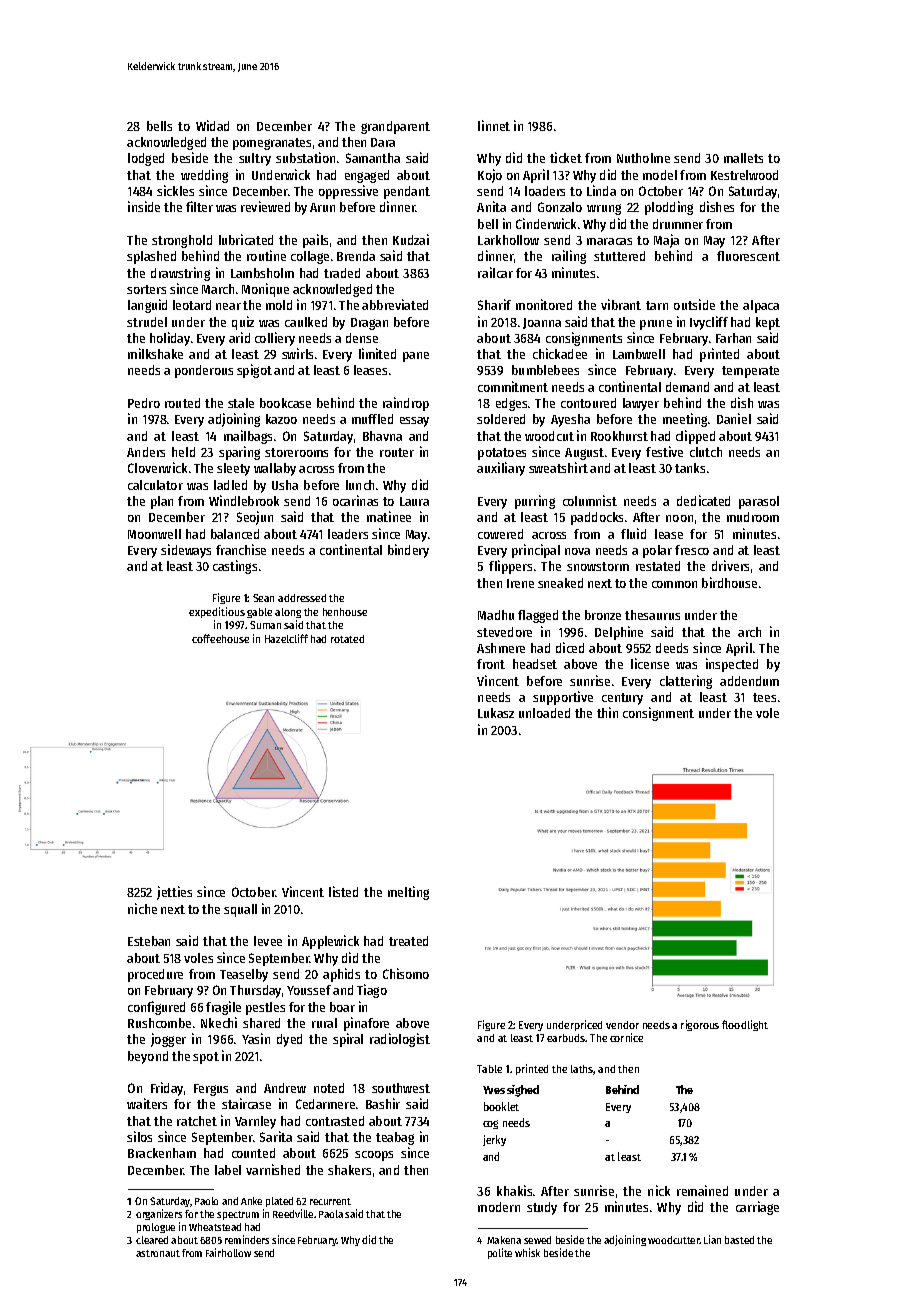  What do you see at coordinates (494, 125) in the screenshot?
I see `linnet` at bounding box center [494, 125].
